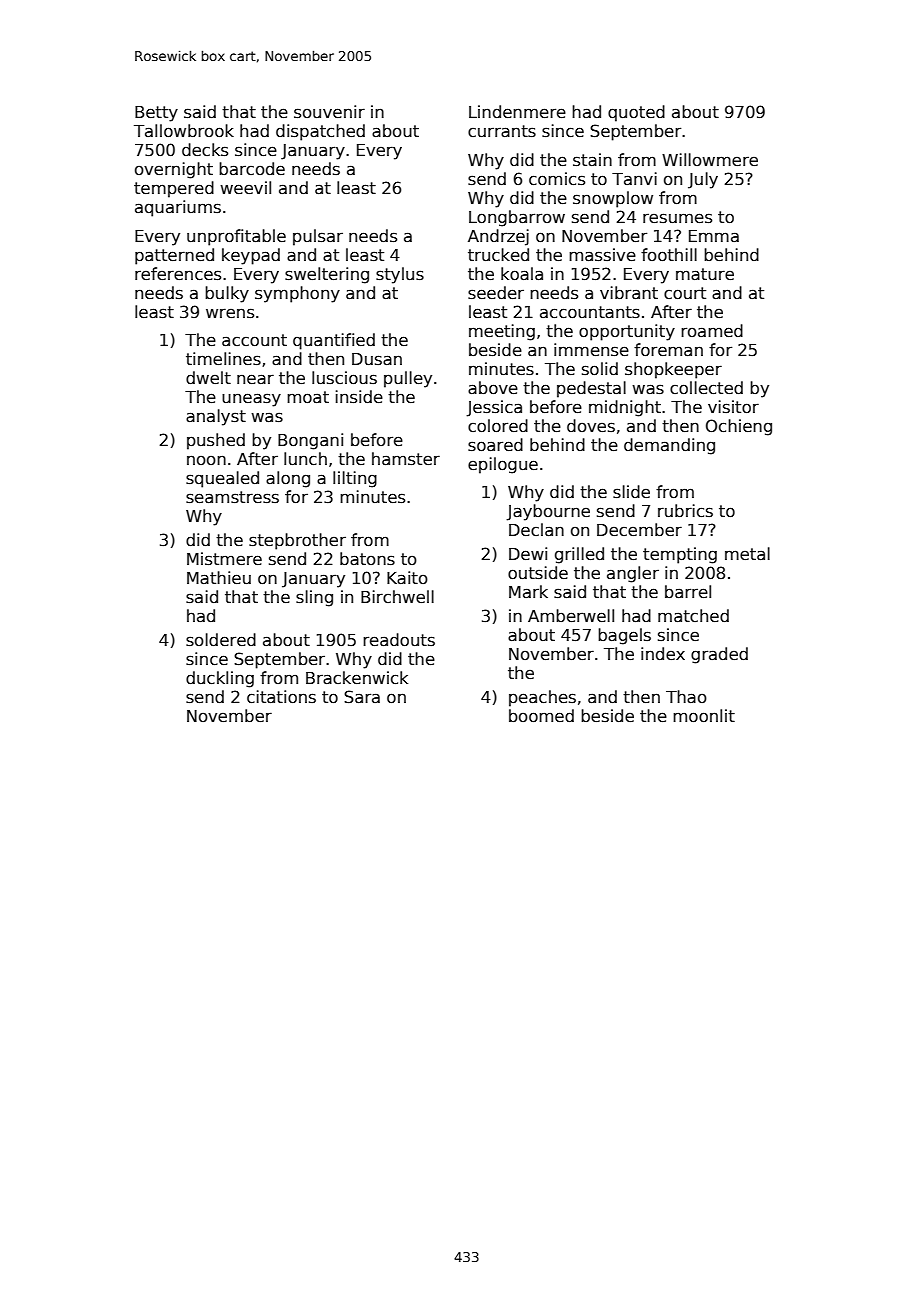 The height and width of the screenshot is (1316, 908). What do you see at coordinates (216, 441) in the screenshot?
I see `pushed` at bounding box center [216, 441].
